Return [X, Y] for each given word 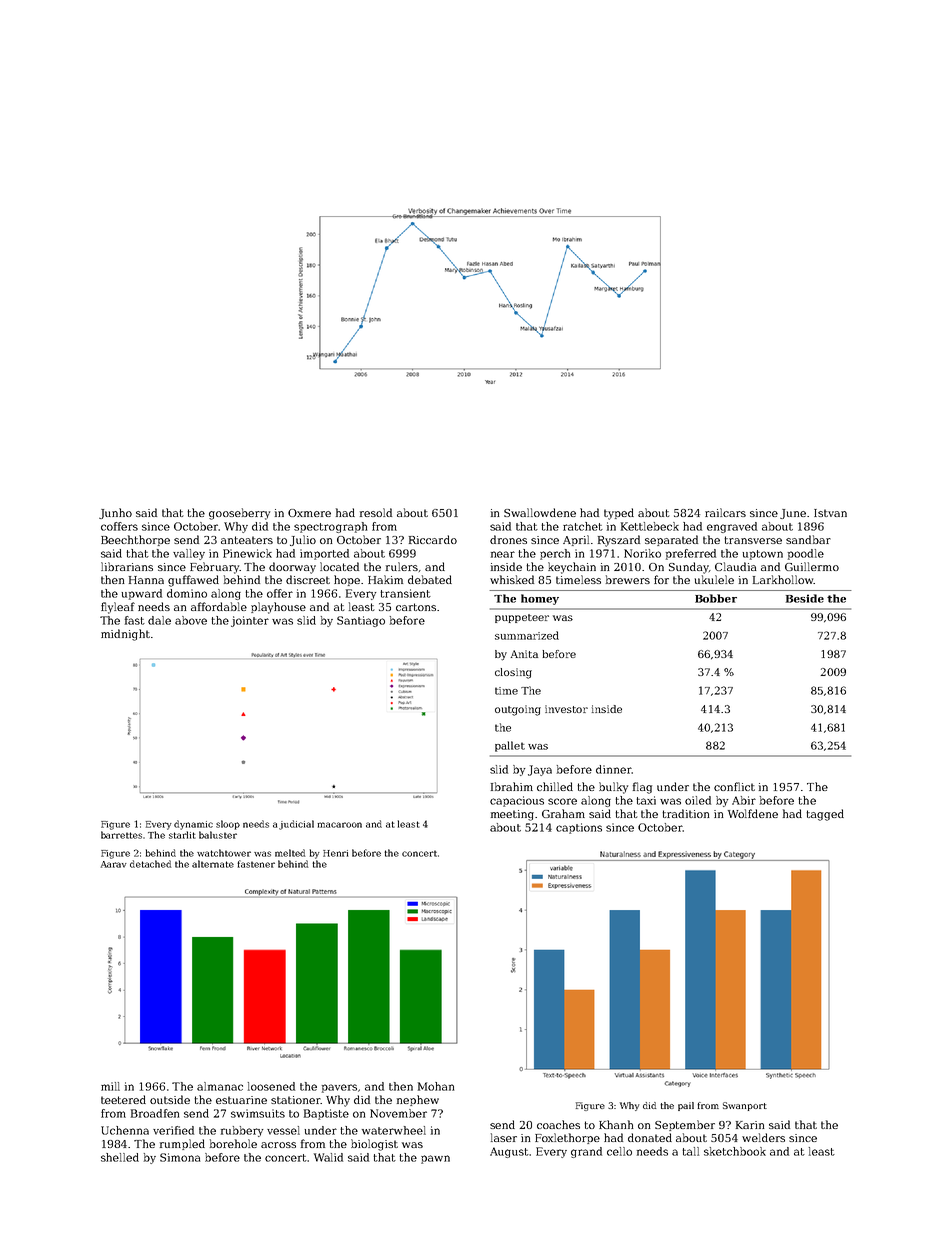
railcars [725, 512]
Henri [335, 853]
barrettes [121, 835]
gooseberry [239, 514]
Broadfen [155, 1113]
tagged [825, 815]
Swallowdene [540, 512]
